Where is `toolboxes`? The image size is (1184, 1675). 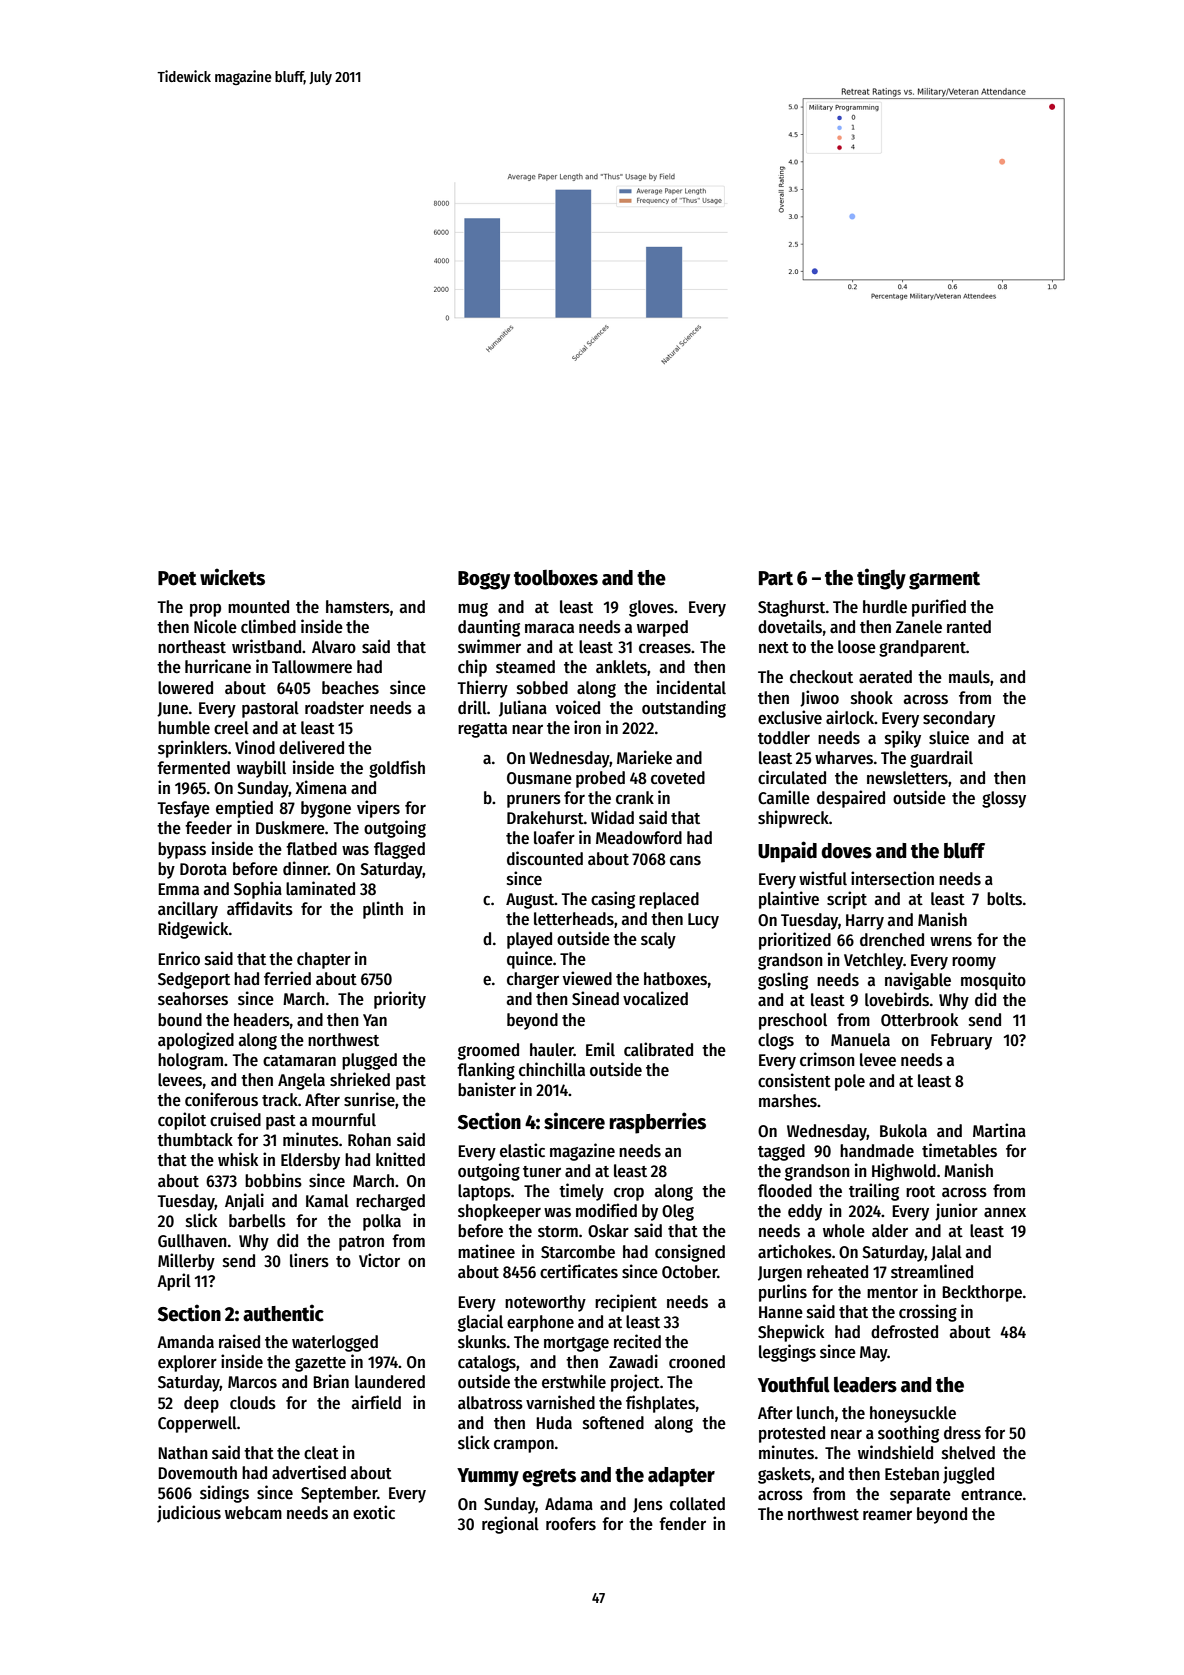
toolboxes is located at coordinates (556, 577).
